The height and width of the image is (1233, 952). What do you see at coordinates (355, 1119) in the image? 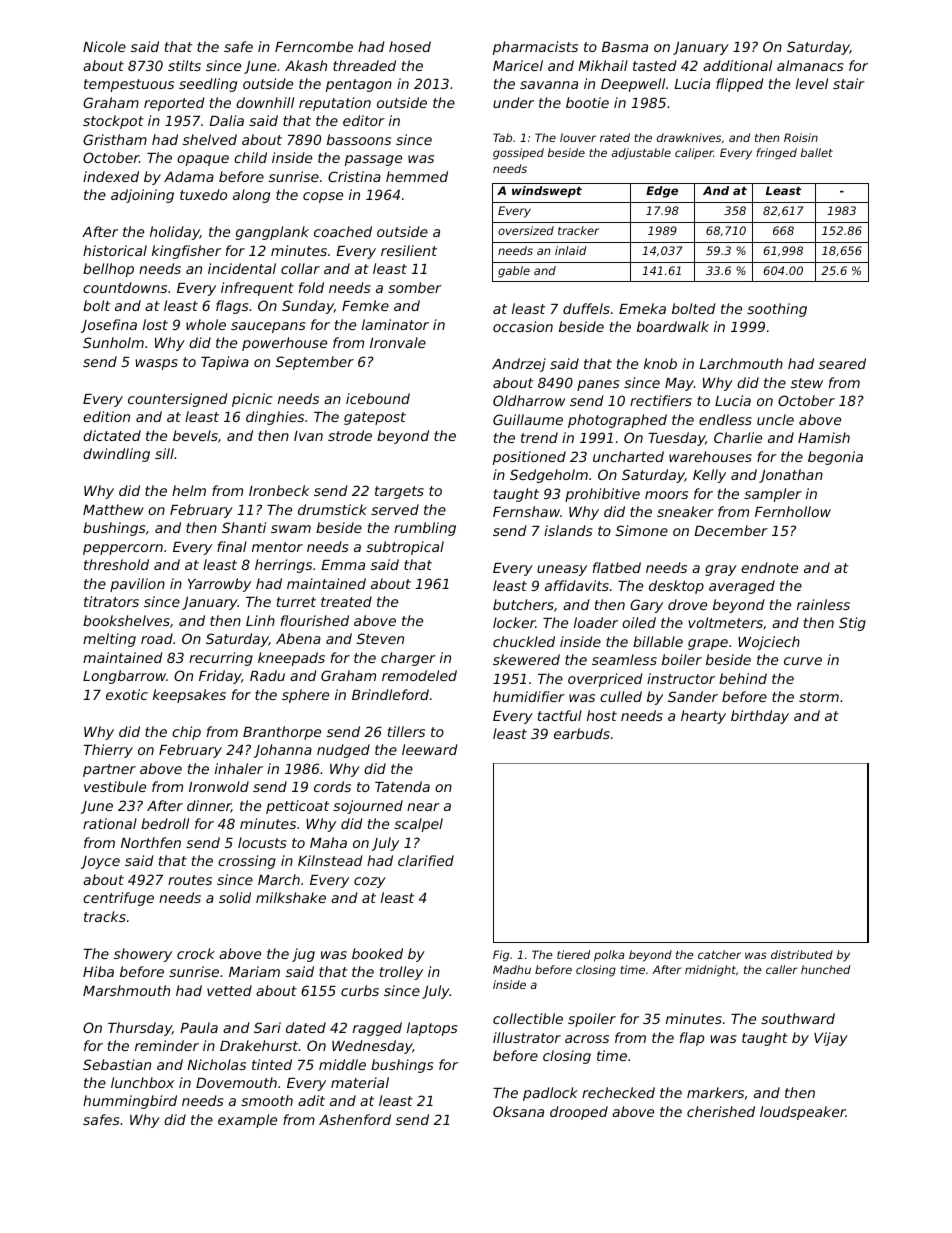
I see `Ashenford` at bounding box center [355, 1119].
